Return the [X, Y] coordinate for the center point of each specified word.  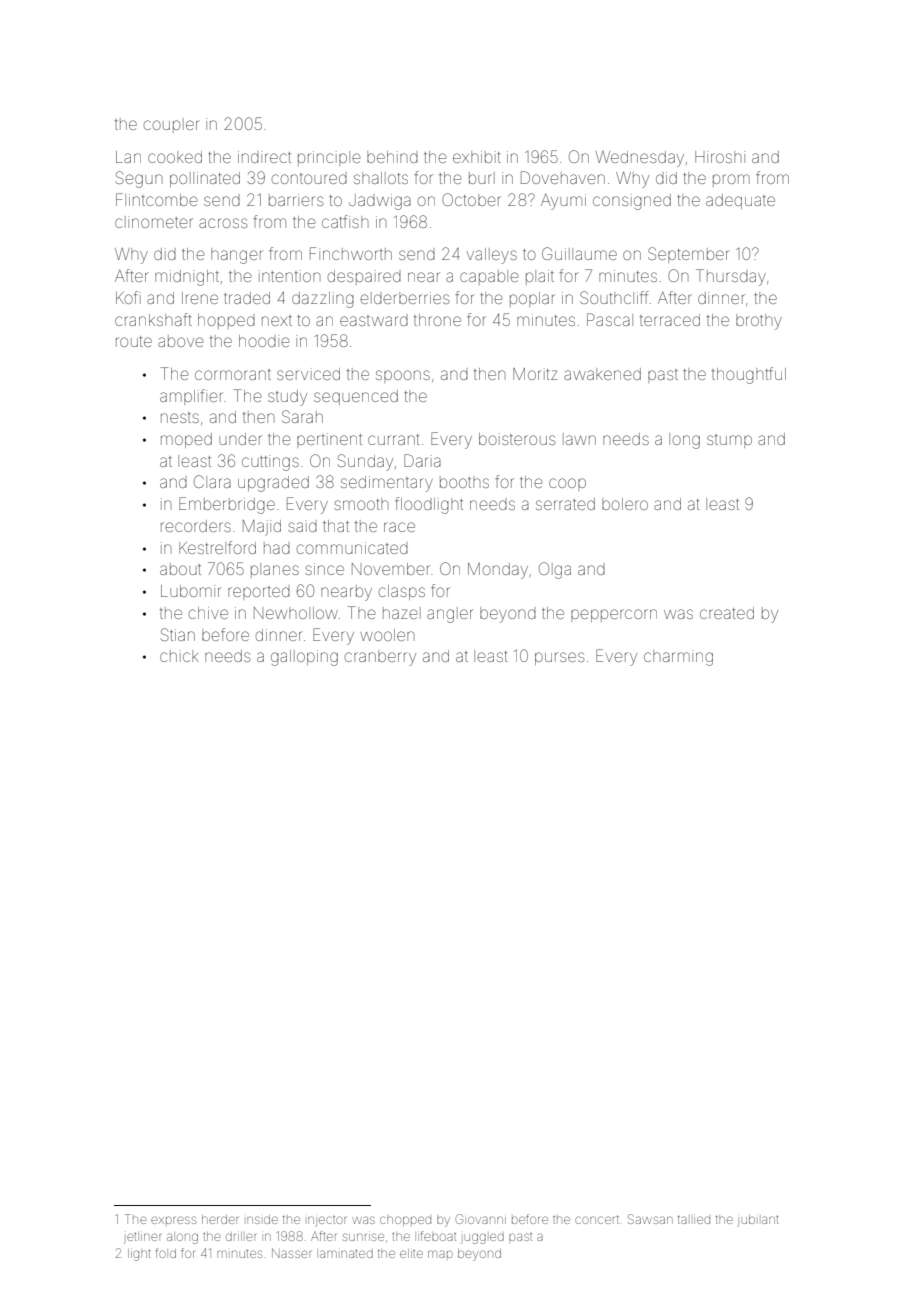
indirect [264, 157]
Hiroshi [720, 157]
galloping [304, 658]
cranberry [380, 658]
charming [678, 658]
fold [166, 1253]
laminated [346, 1254]
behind [392, 157]
